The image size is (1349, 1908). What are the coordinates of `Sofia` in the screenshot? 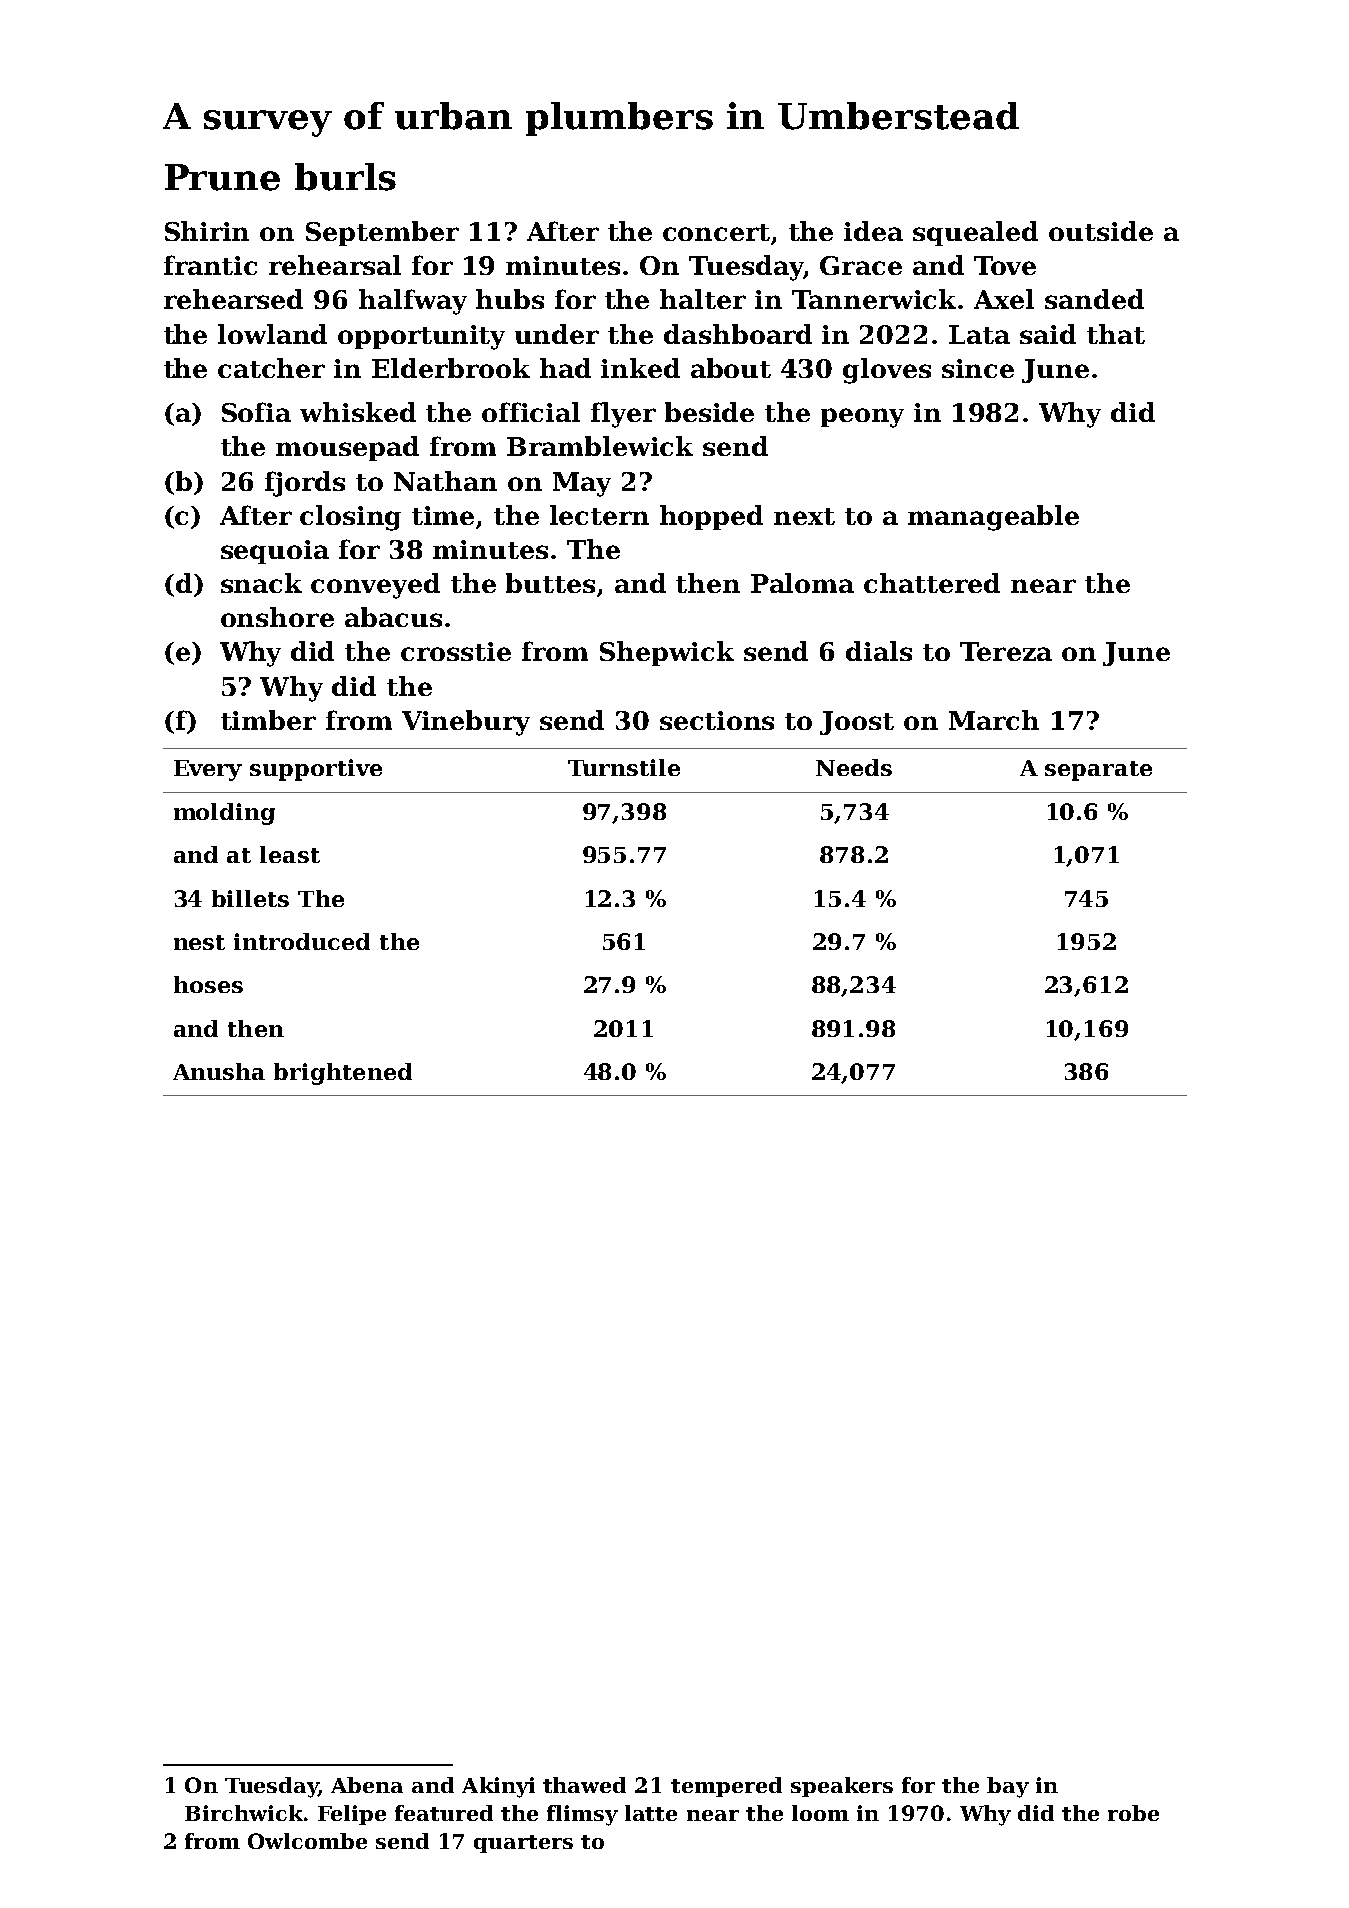 It's located at (256, 412).
